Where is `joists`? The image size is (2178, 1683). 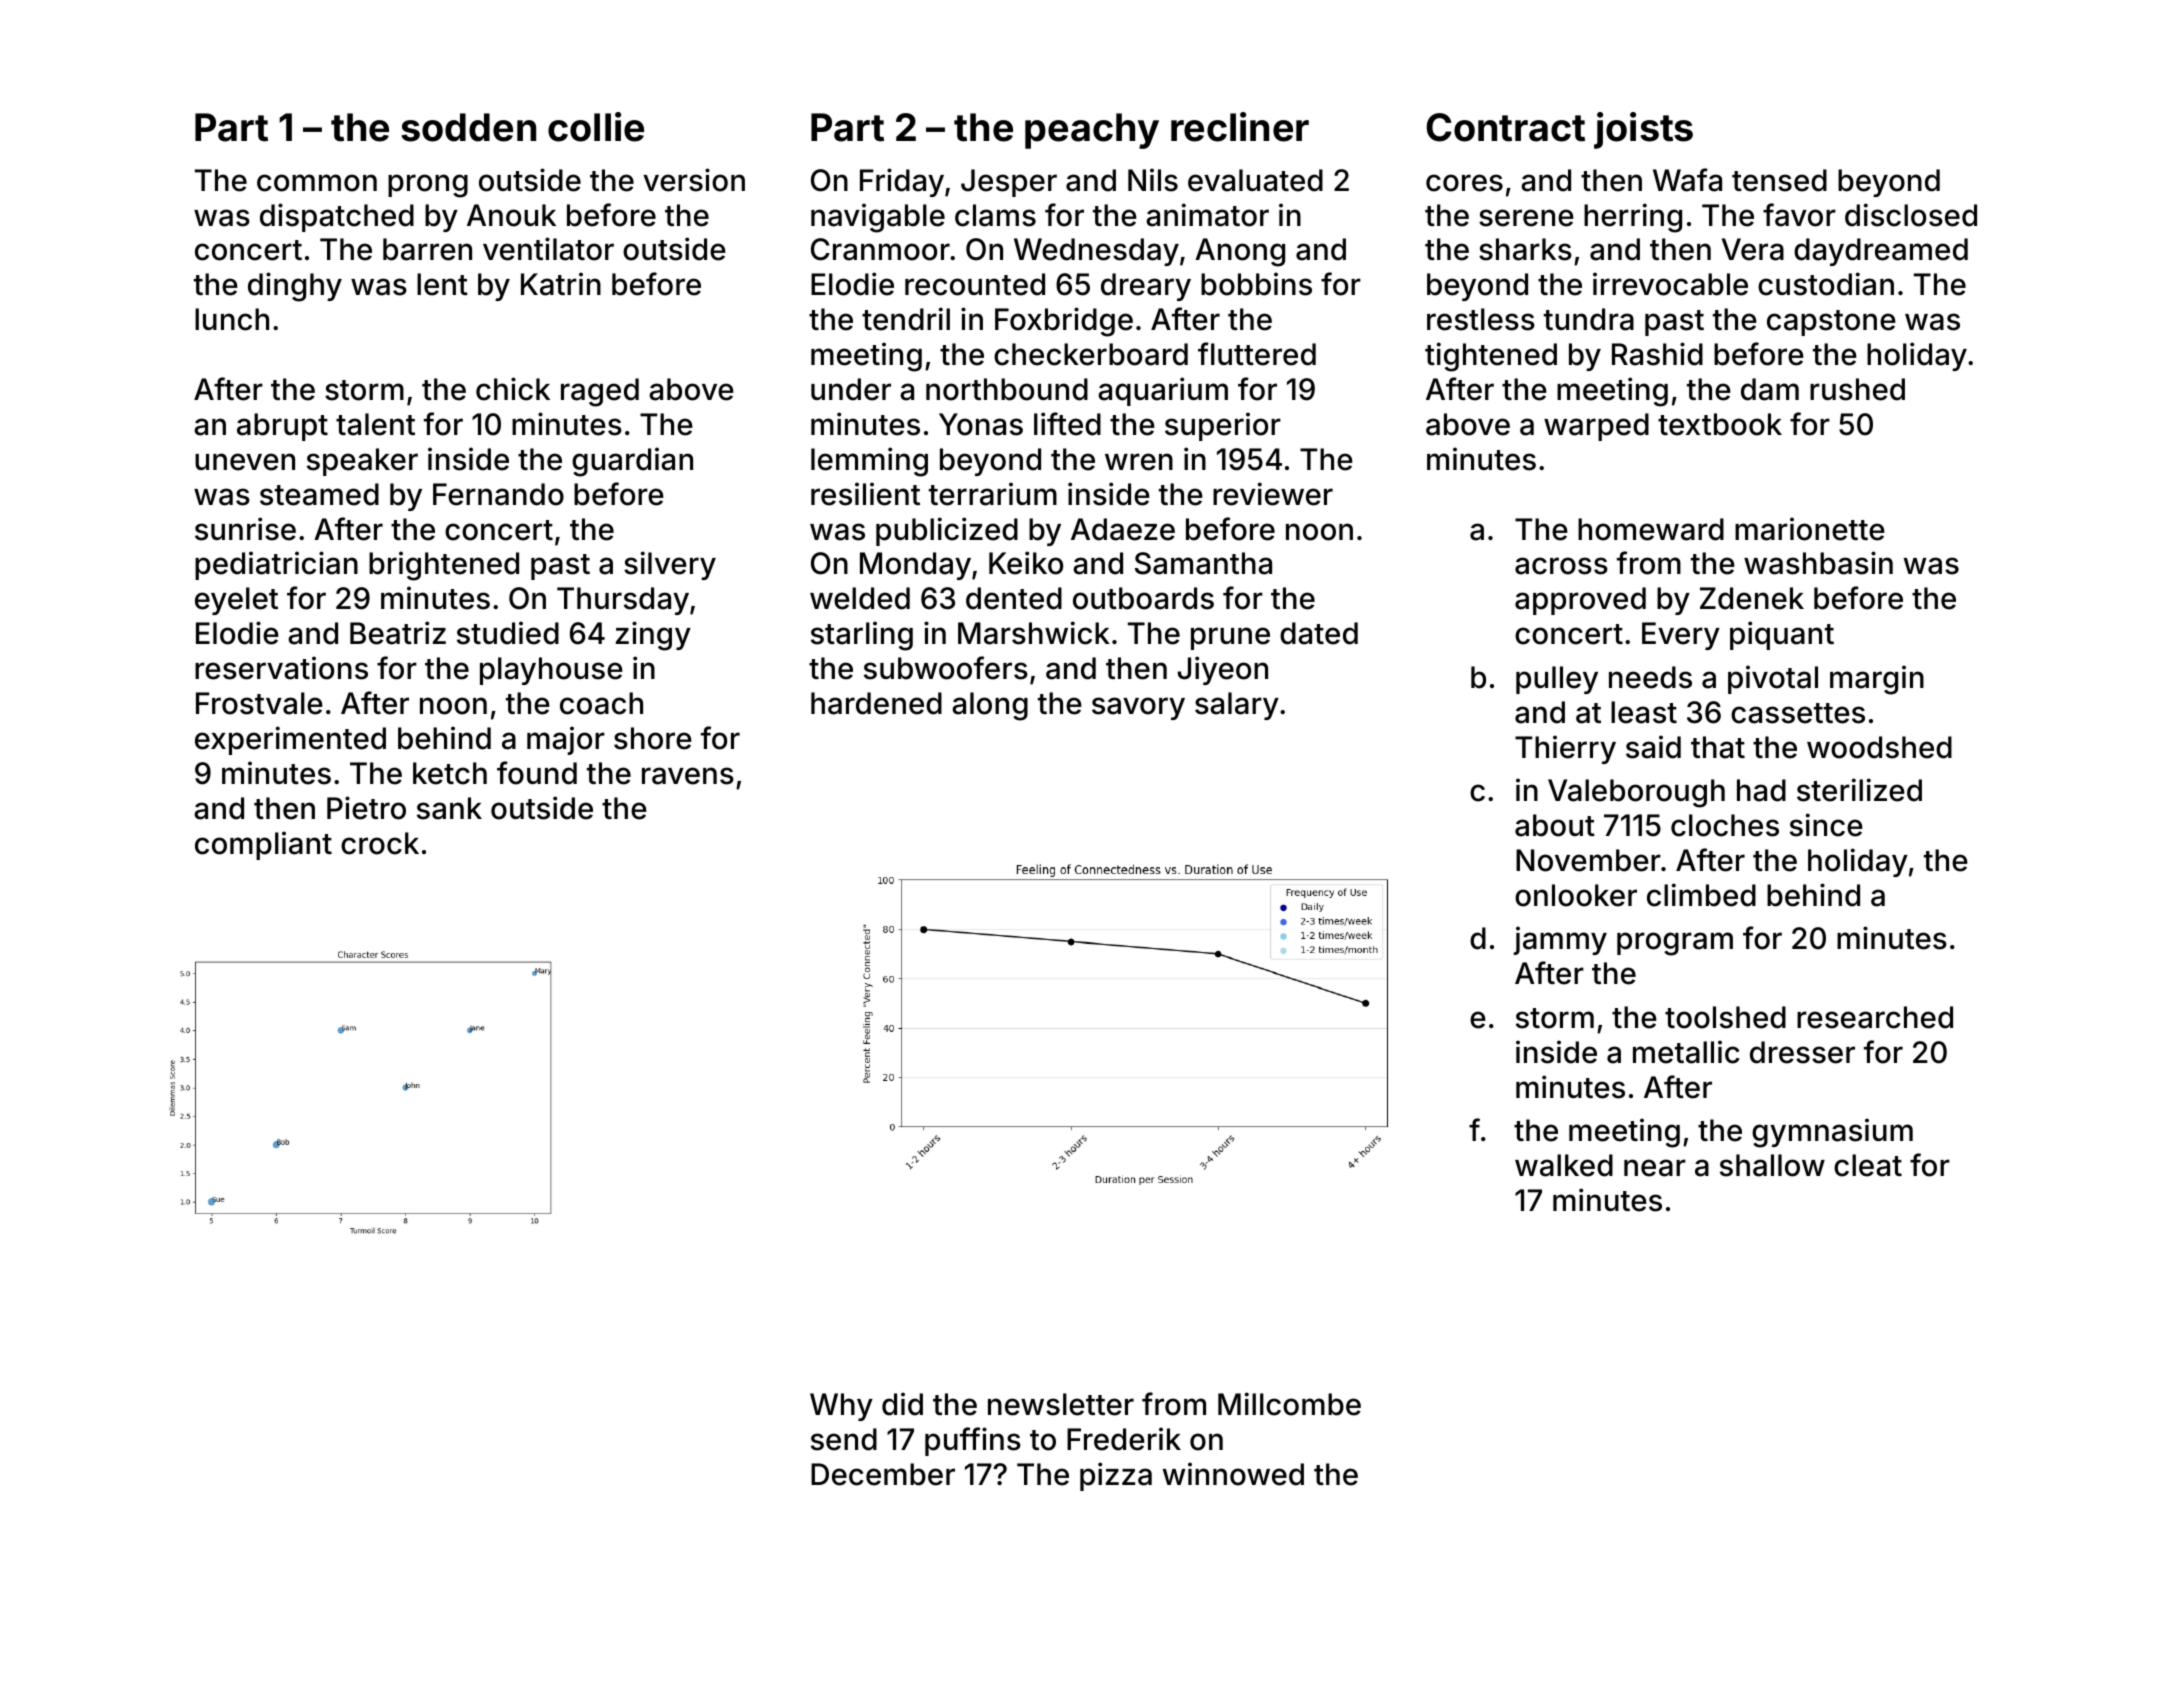 joists is located at coordinates (1643, 130).
